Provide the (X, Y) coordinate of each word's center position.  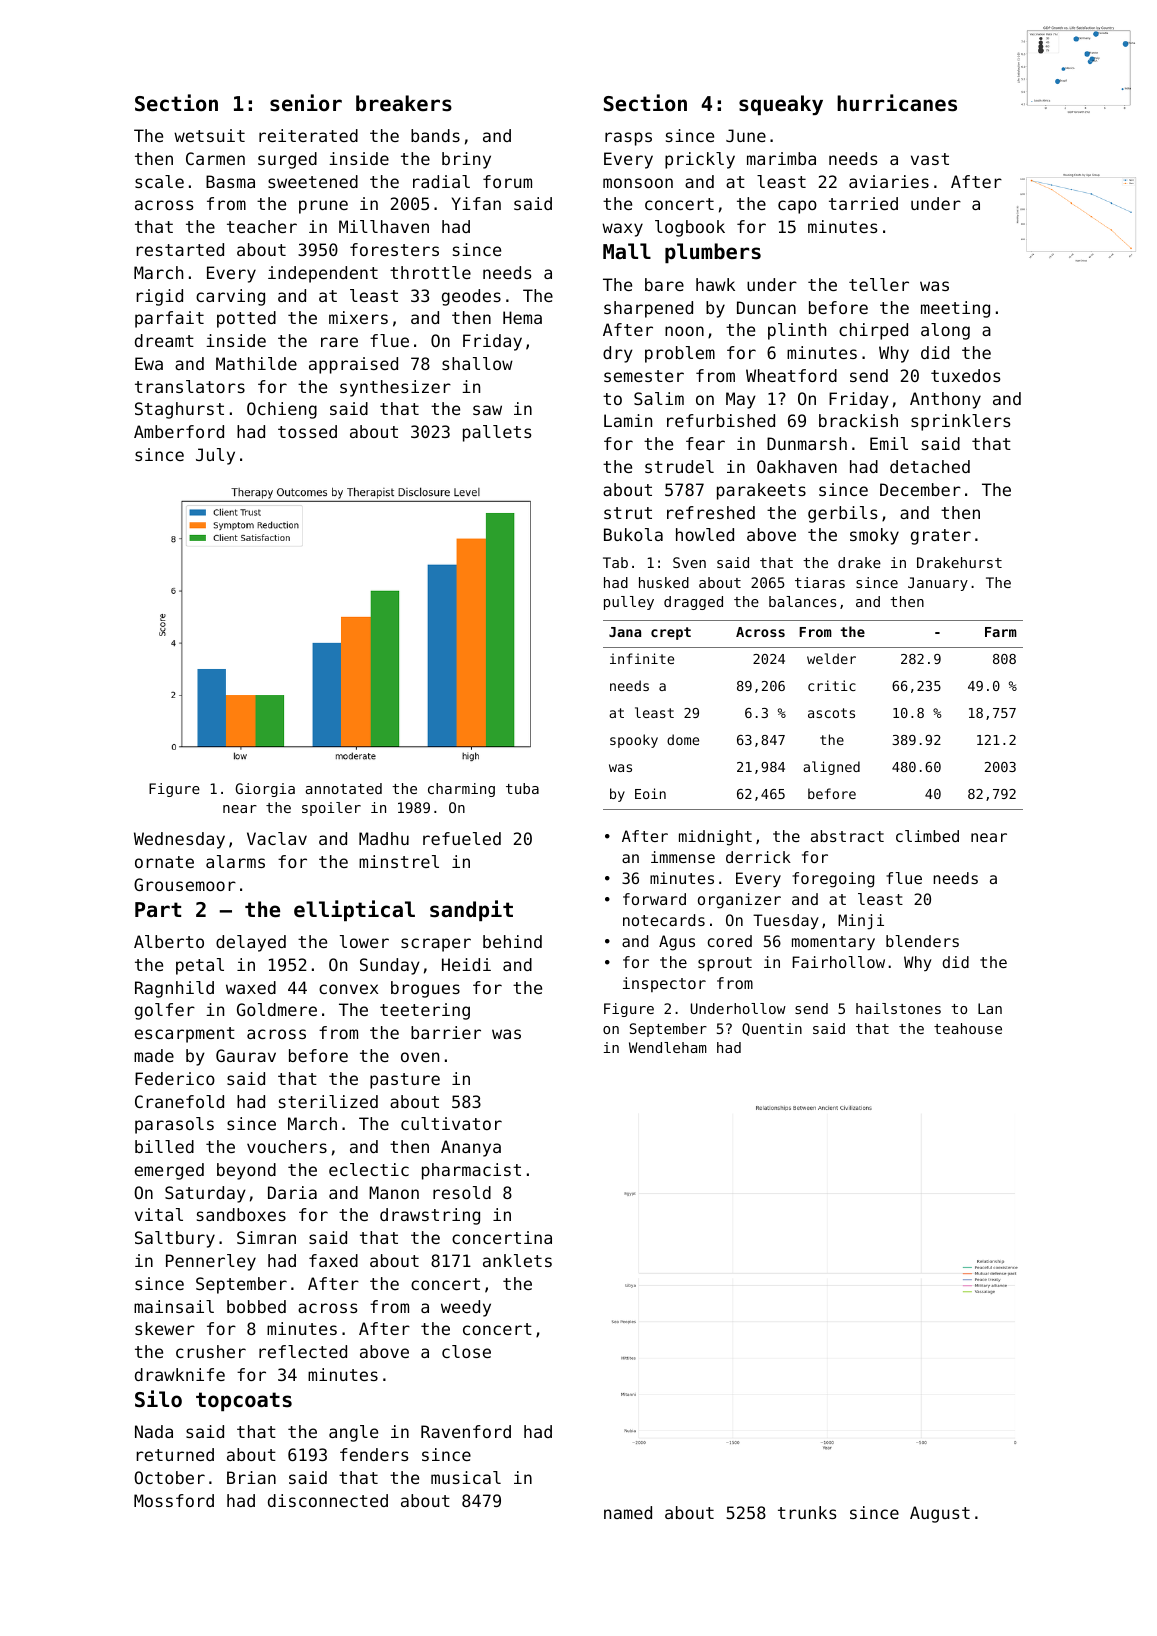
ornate (164, 862)
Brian (251, 1477)
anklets (517, 1260)
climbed (927, 836)
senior (306, 103)
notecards (664, 920)
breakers (404, 103)
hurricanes (897, 103)
